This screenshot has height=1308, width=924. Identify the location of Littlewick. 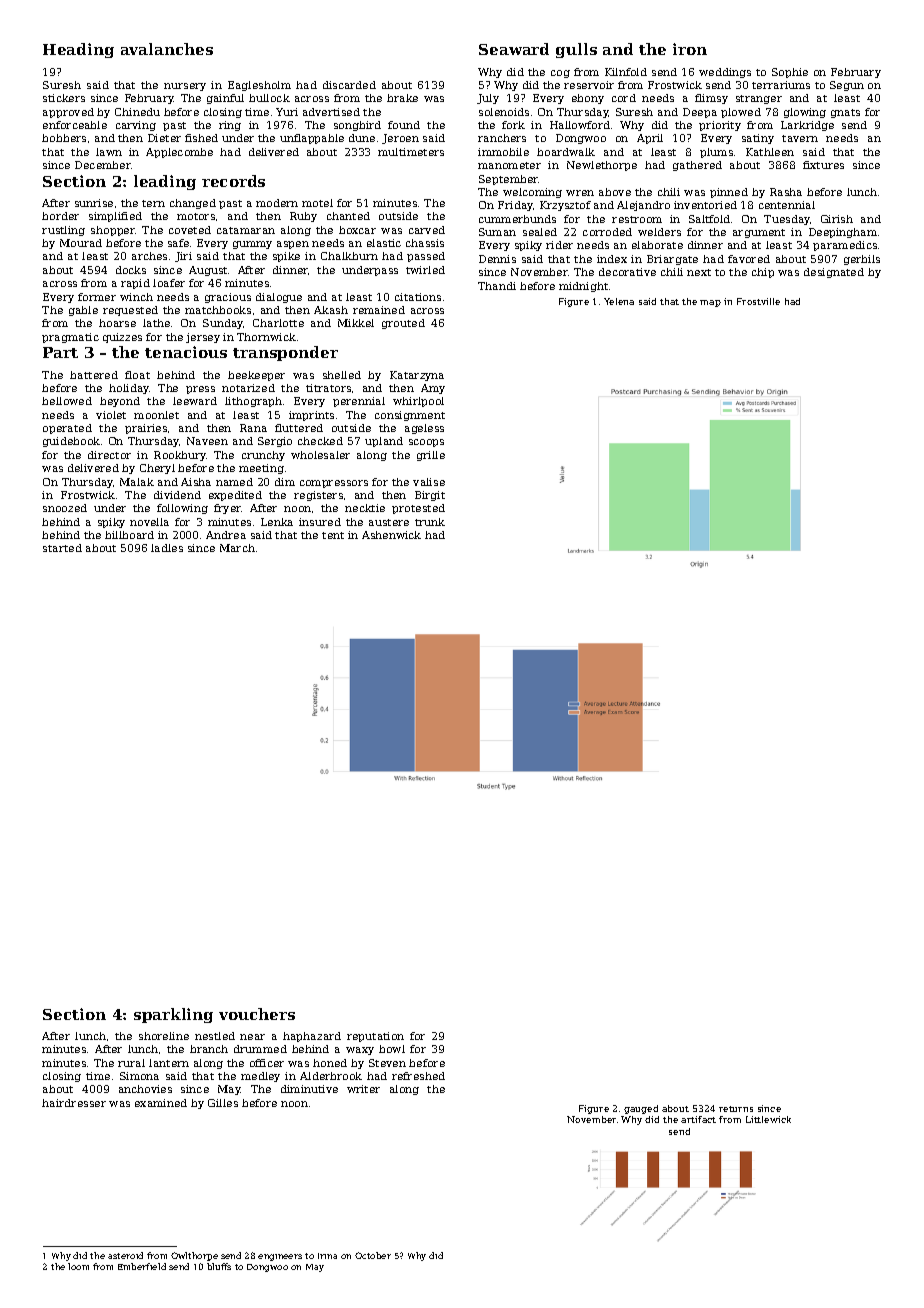
(768, 1119).
